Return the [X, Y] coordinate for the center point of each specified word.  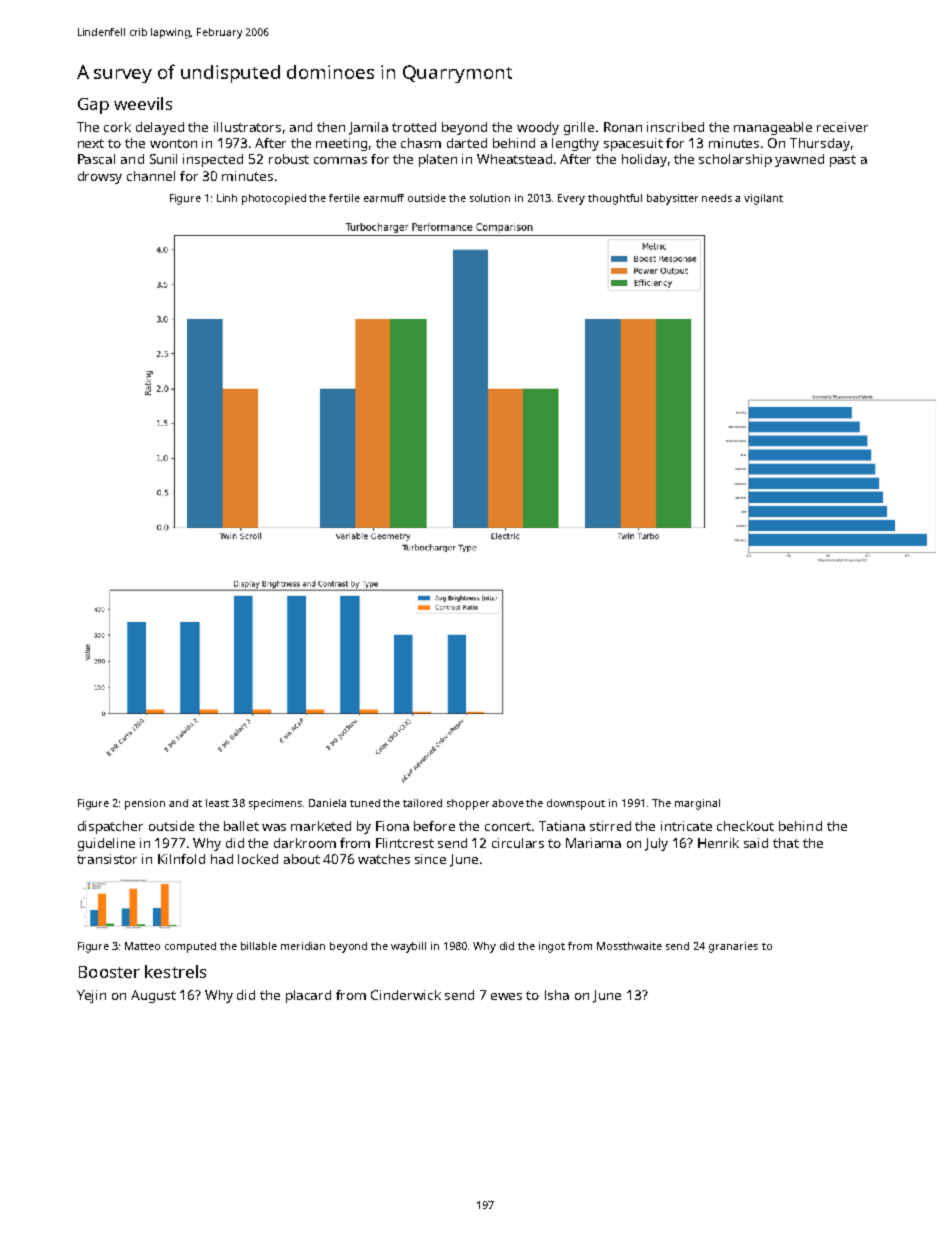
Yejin [91, 996]
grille [579, 128]
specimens [275, 804]
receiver [842, 127]
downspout [576, 804]
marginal [697, 804]
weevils [143, 103]
